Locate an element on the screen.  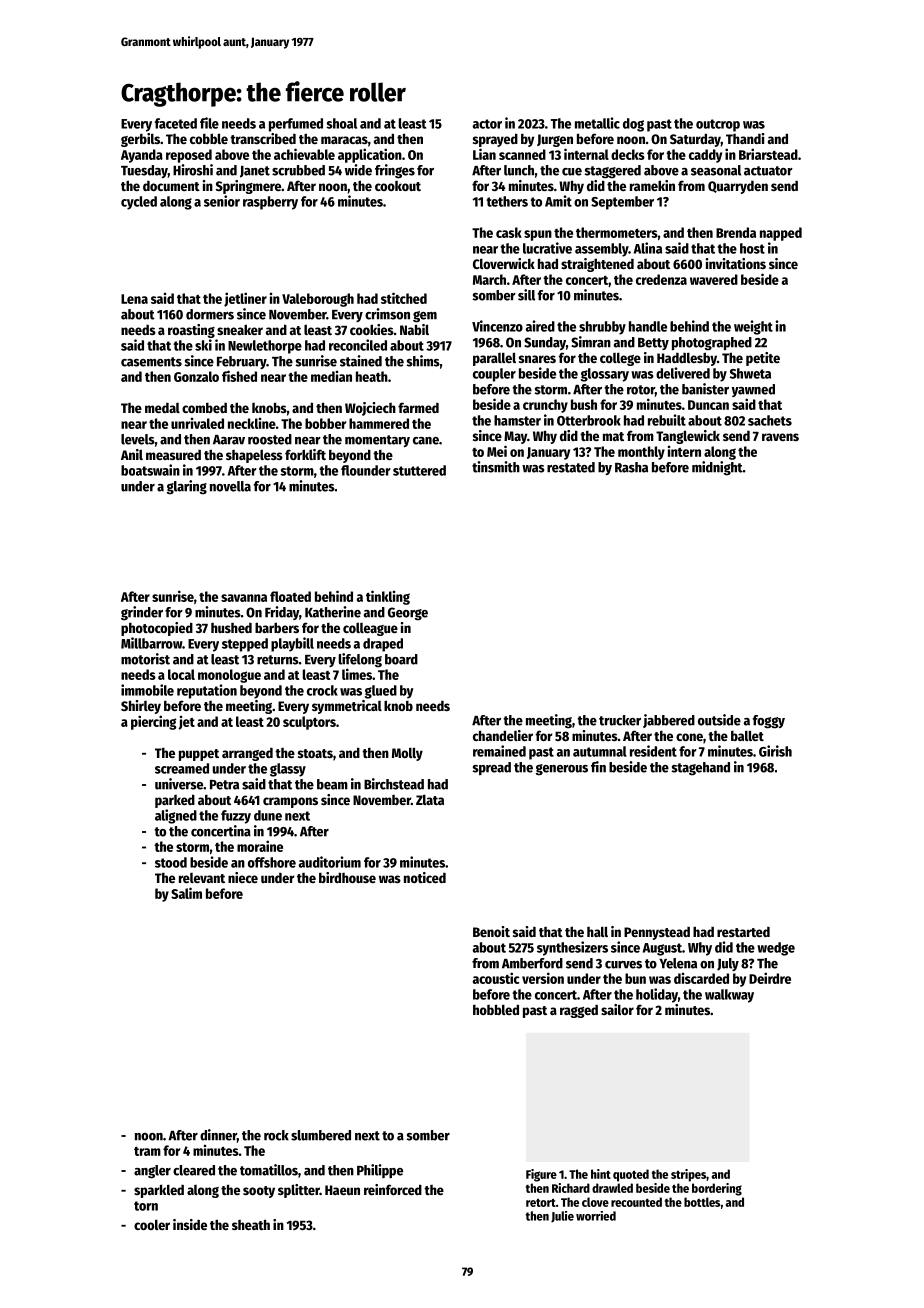
trucker is located at coordinates (620, 720).
